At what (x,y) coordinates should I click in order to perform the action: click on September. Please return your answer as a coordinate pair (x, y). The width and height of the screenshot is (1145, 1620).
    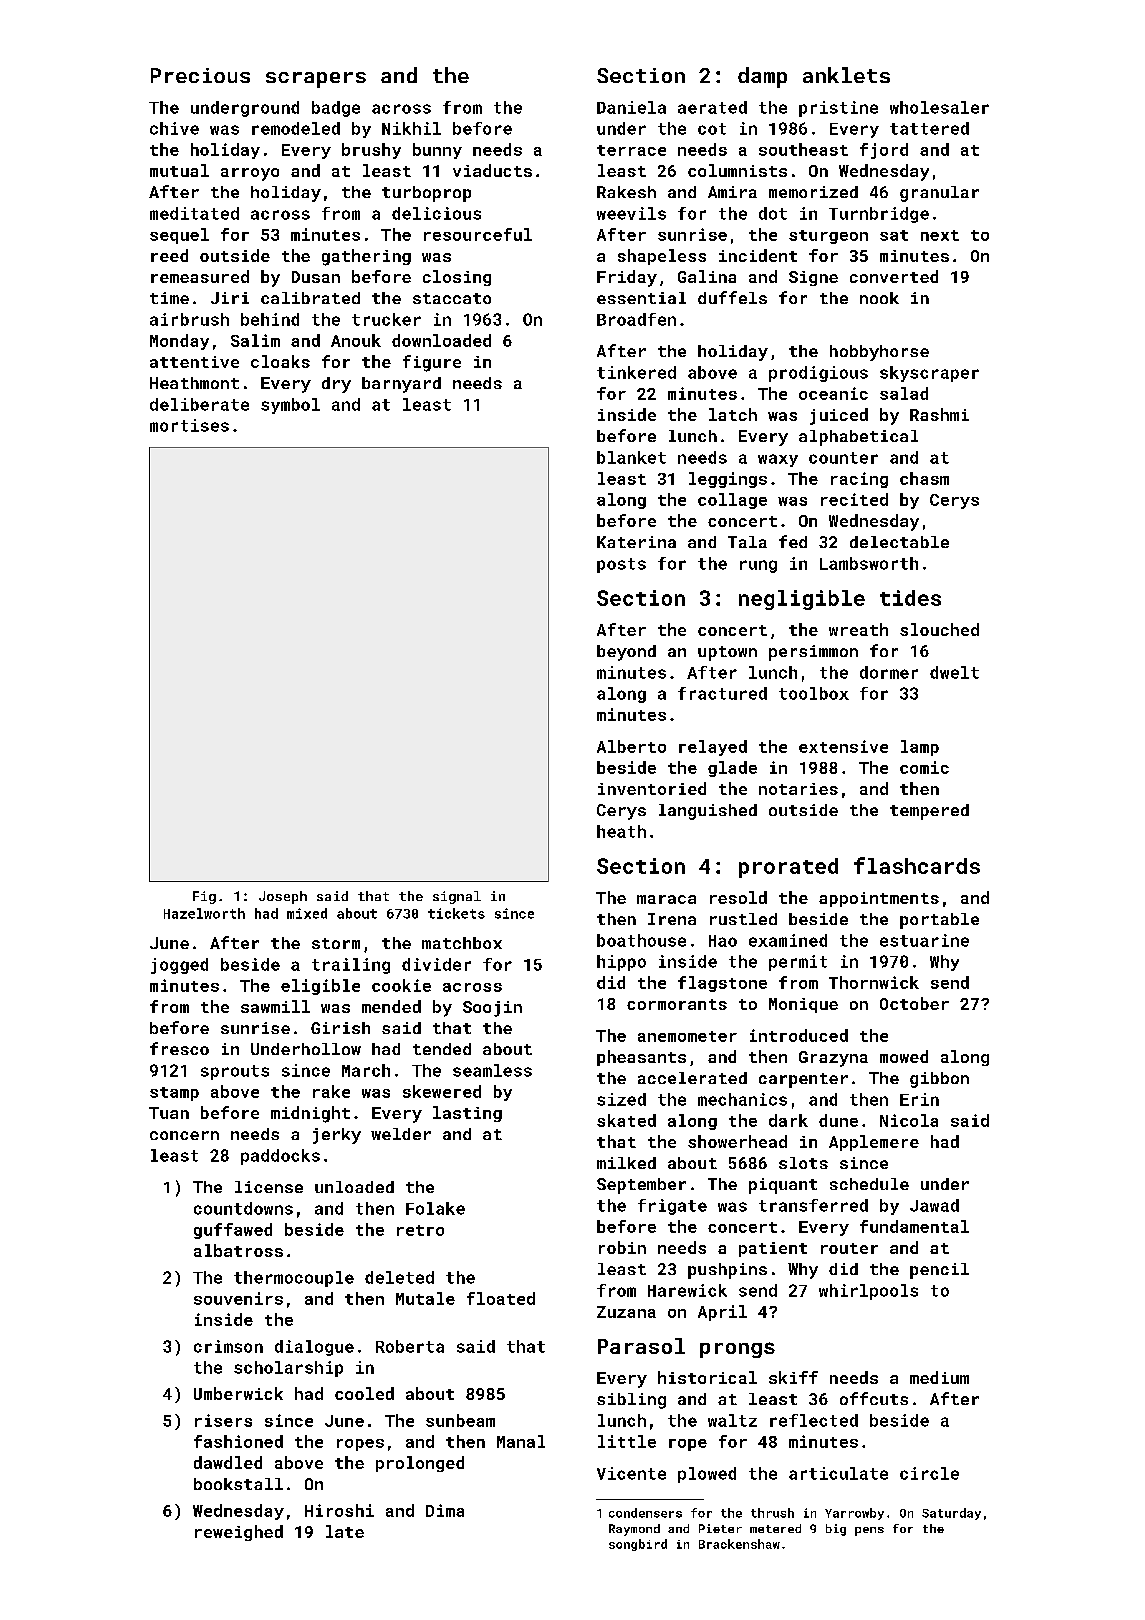
    Looking at the image, I should click on (641, 1186).
